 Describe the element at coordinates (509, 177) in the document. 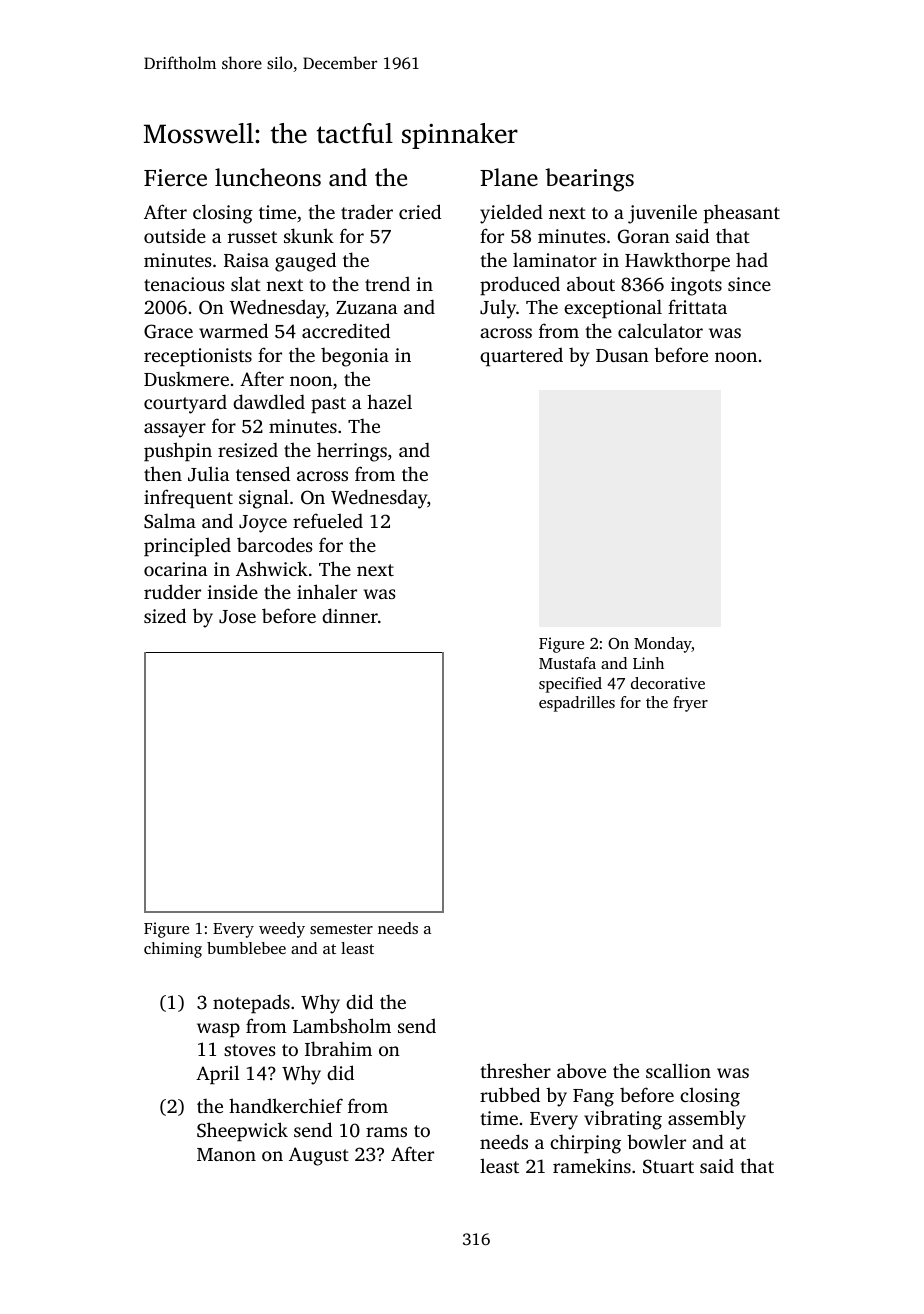

I see `Plane` at that location.
